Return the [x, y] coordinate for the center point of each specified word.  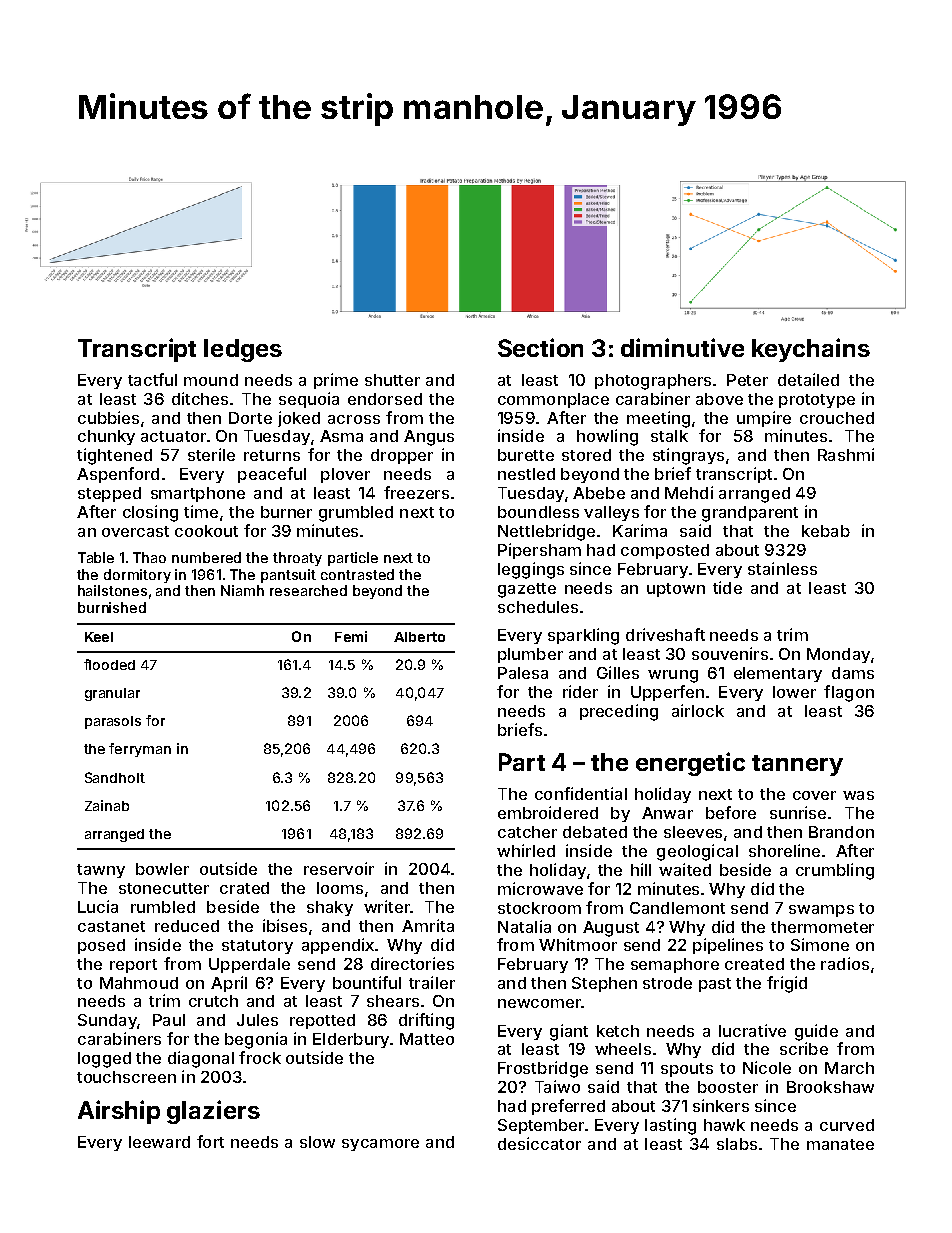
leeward [159, 1142]
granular [112, 694]
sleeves [693, 832]
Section [540, 347]
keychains [811, 350]
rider [580, 691]
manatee [840, 1144]
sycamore [380, 1145]
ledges [243, 350]
